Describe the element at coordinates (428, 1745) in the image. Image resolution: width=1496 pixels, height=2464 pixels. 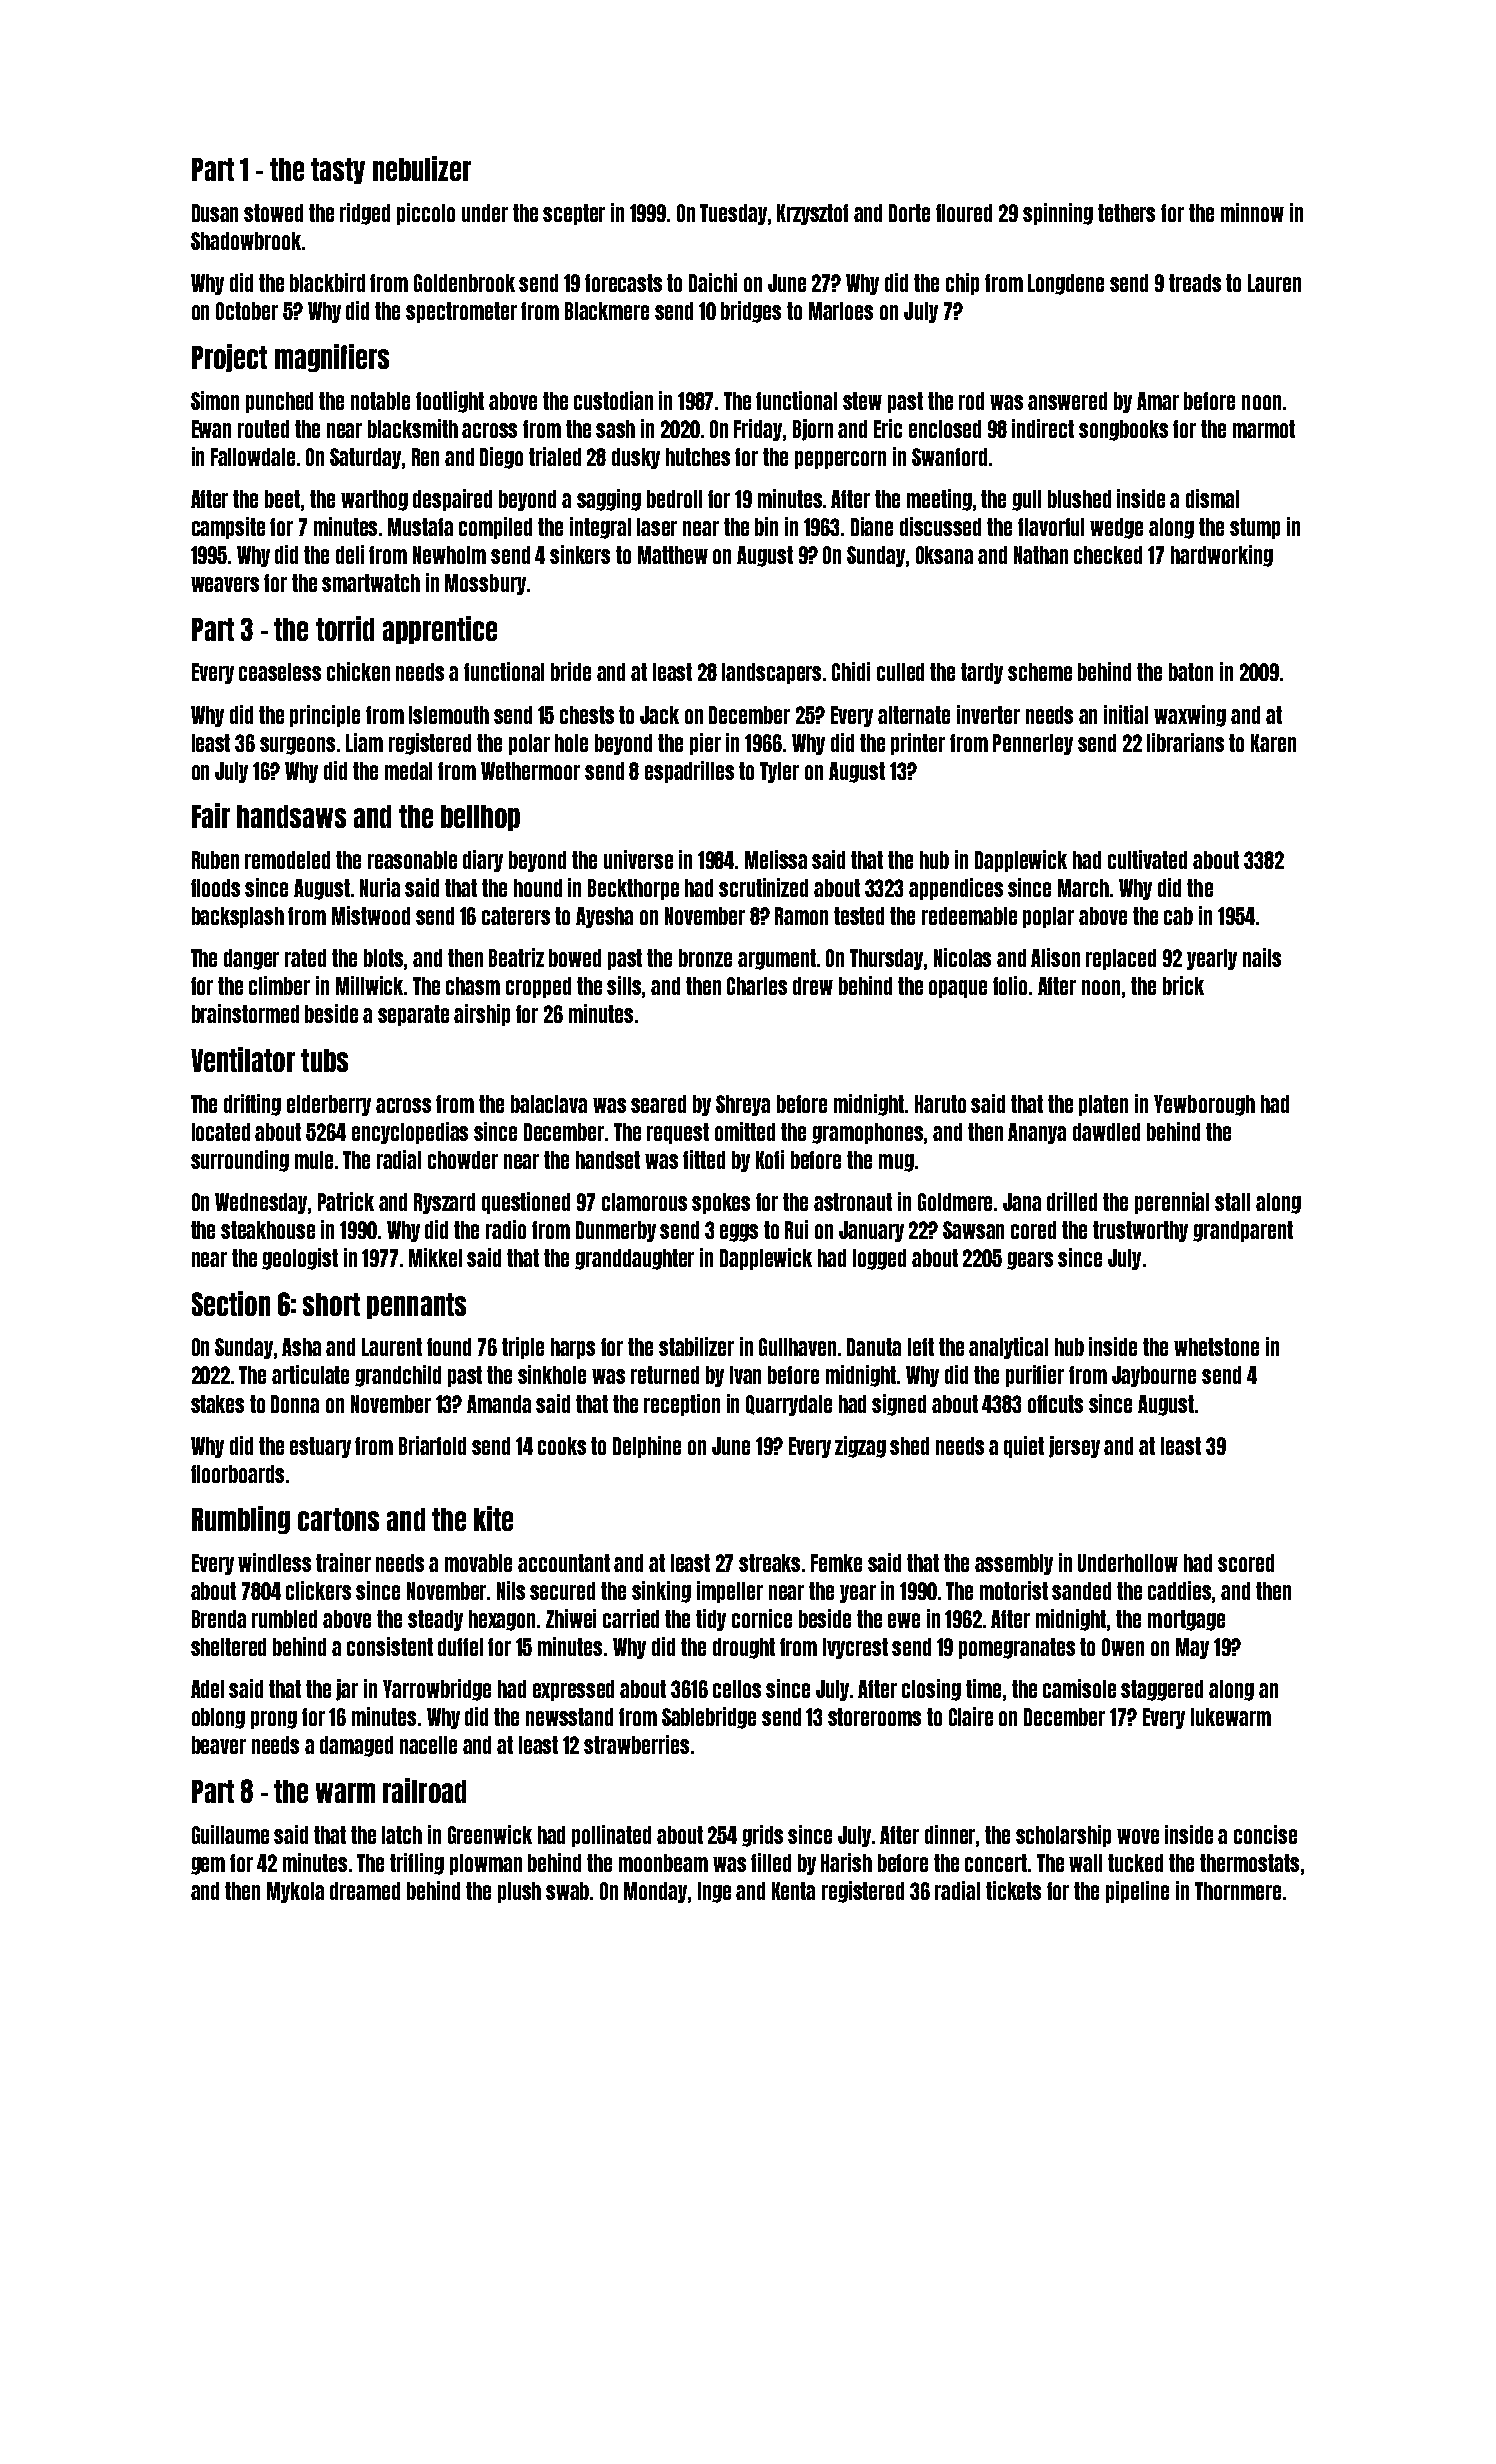
I see `nacelle` at that location.
